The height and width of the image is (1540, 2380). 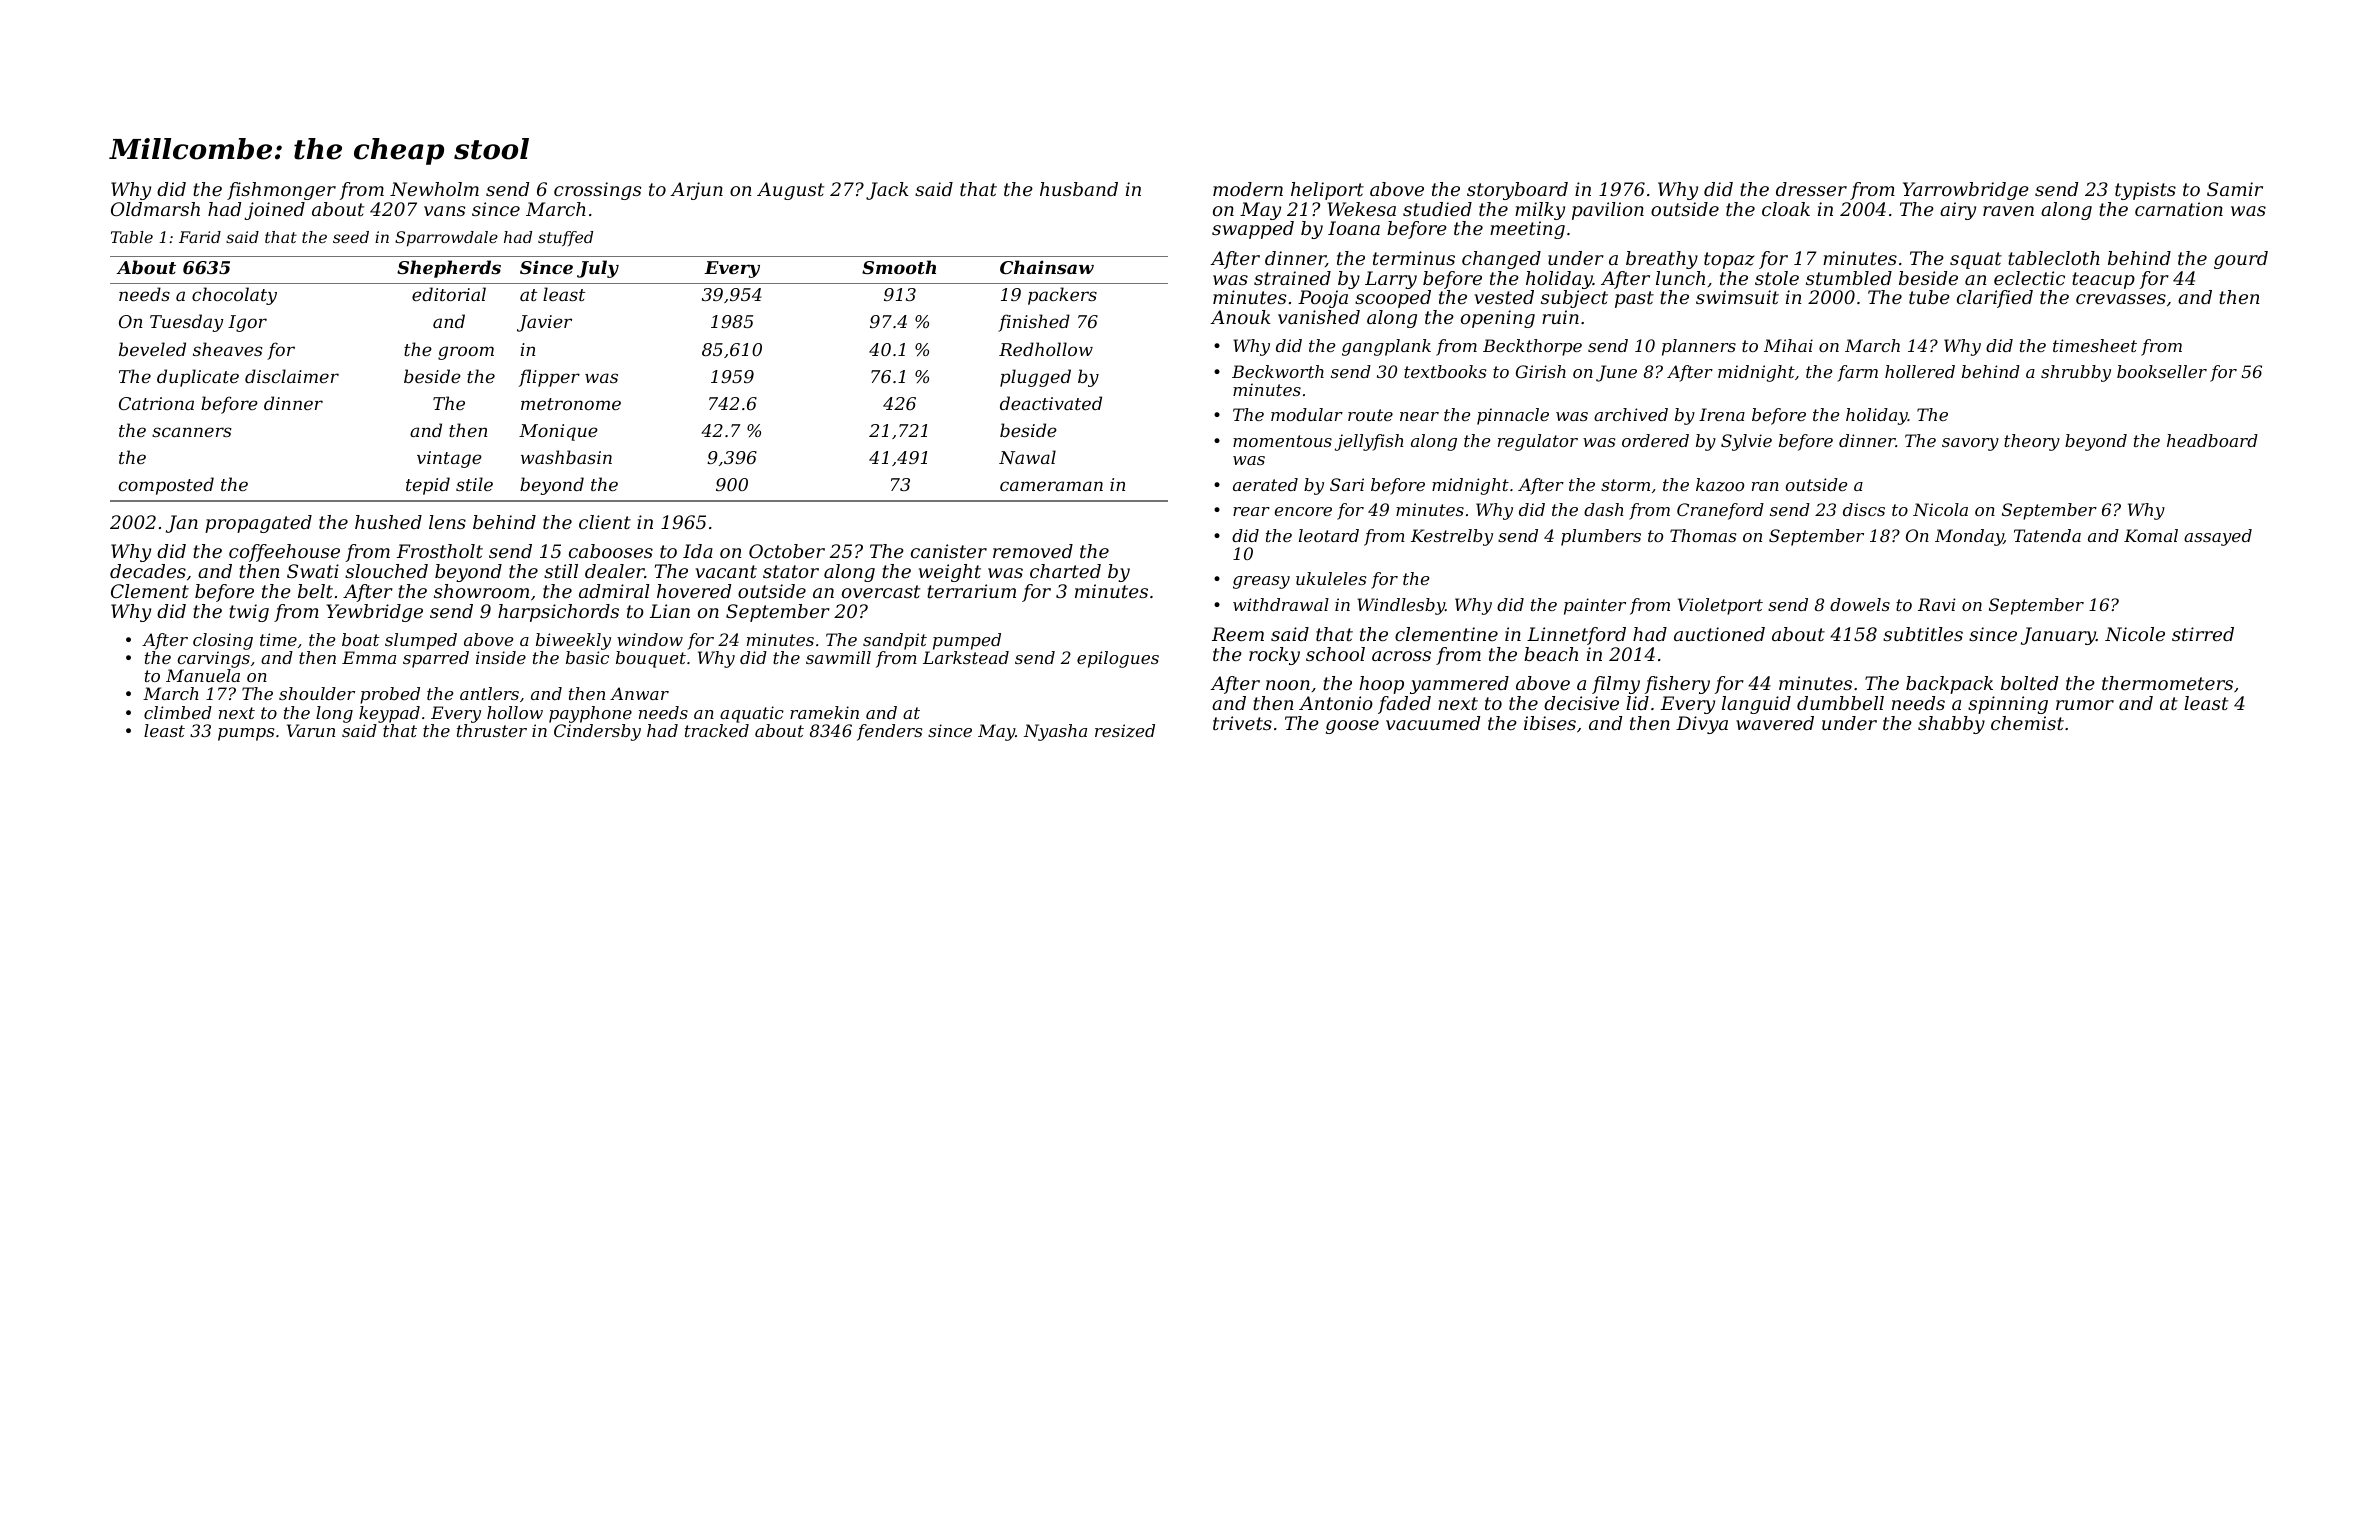 What do you see at coordinates (178, 712) in the image?
I see `climbed` at bounding box center [178, 712].
